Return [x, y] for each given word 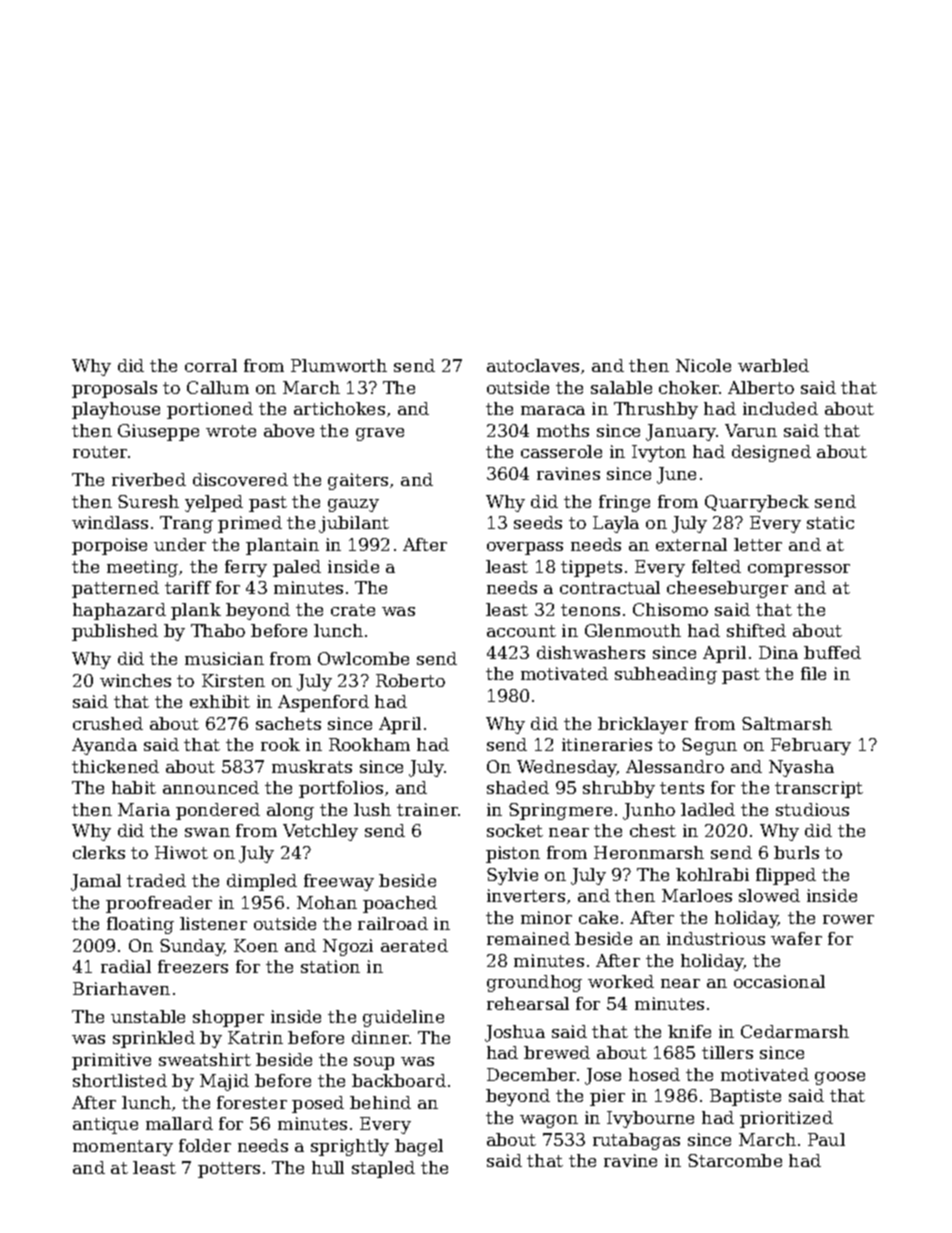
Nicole [703, 365]
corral [211, 365]
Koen [256, 945]
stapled [383, 1169]
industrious [716, 938]
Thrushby [656, 410]
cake [598, 917]
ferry [246, 568]
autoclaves [533, 365]
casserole [561, 451]
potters [229, 1170]
